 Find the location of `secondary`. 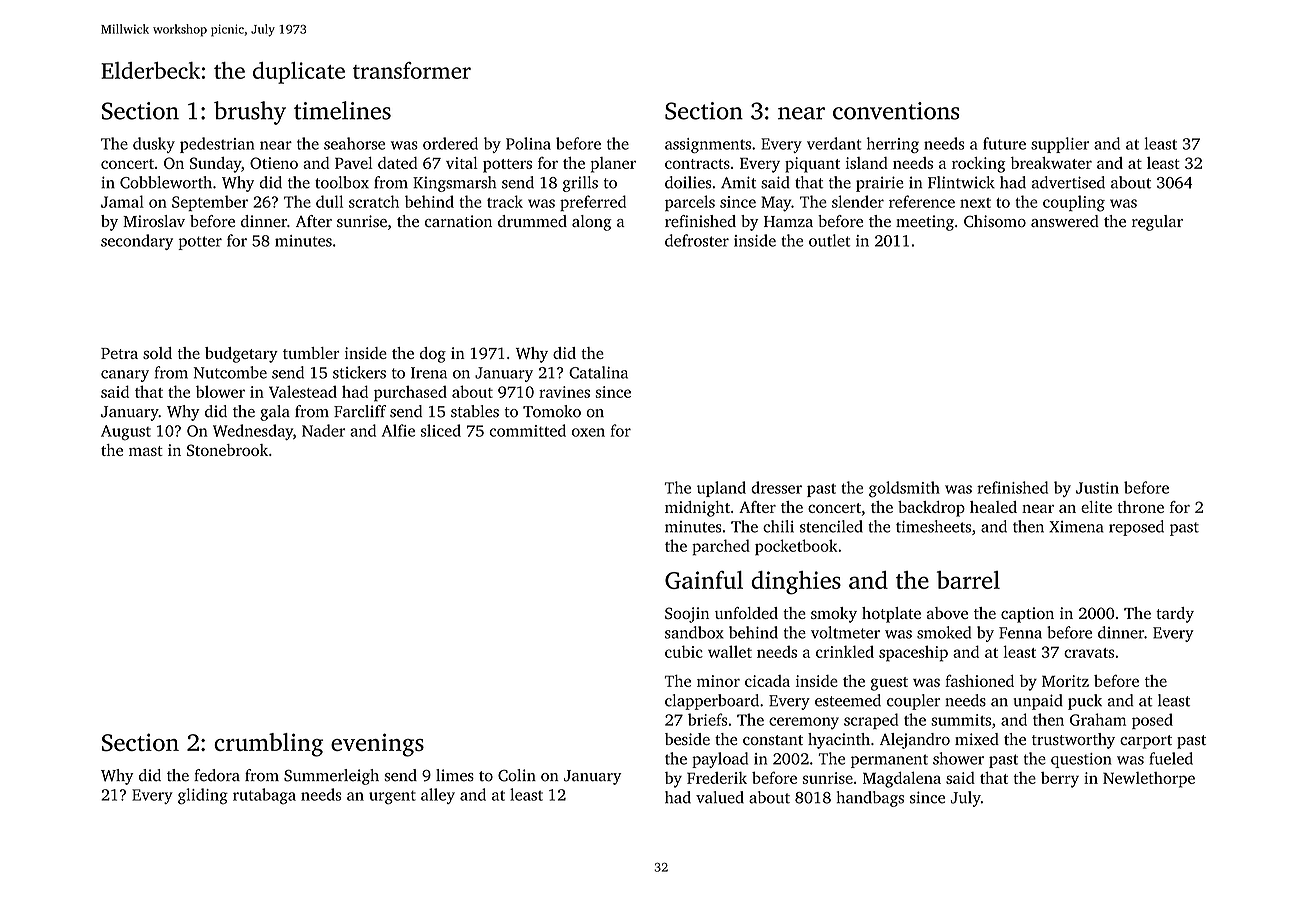

secondary is located at coordinates (137, 242).
